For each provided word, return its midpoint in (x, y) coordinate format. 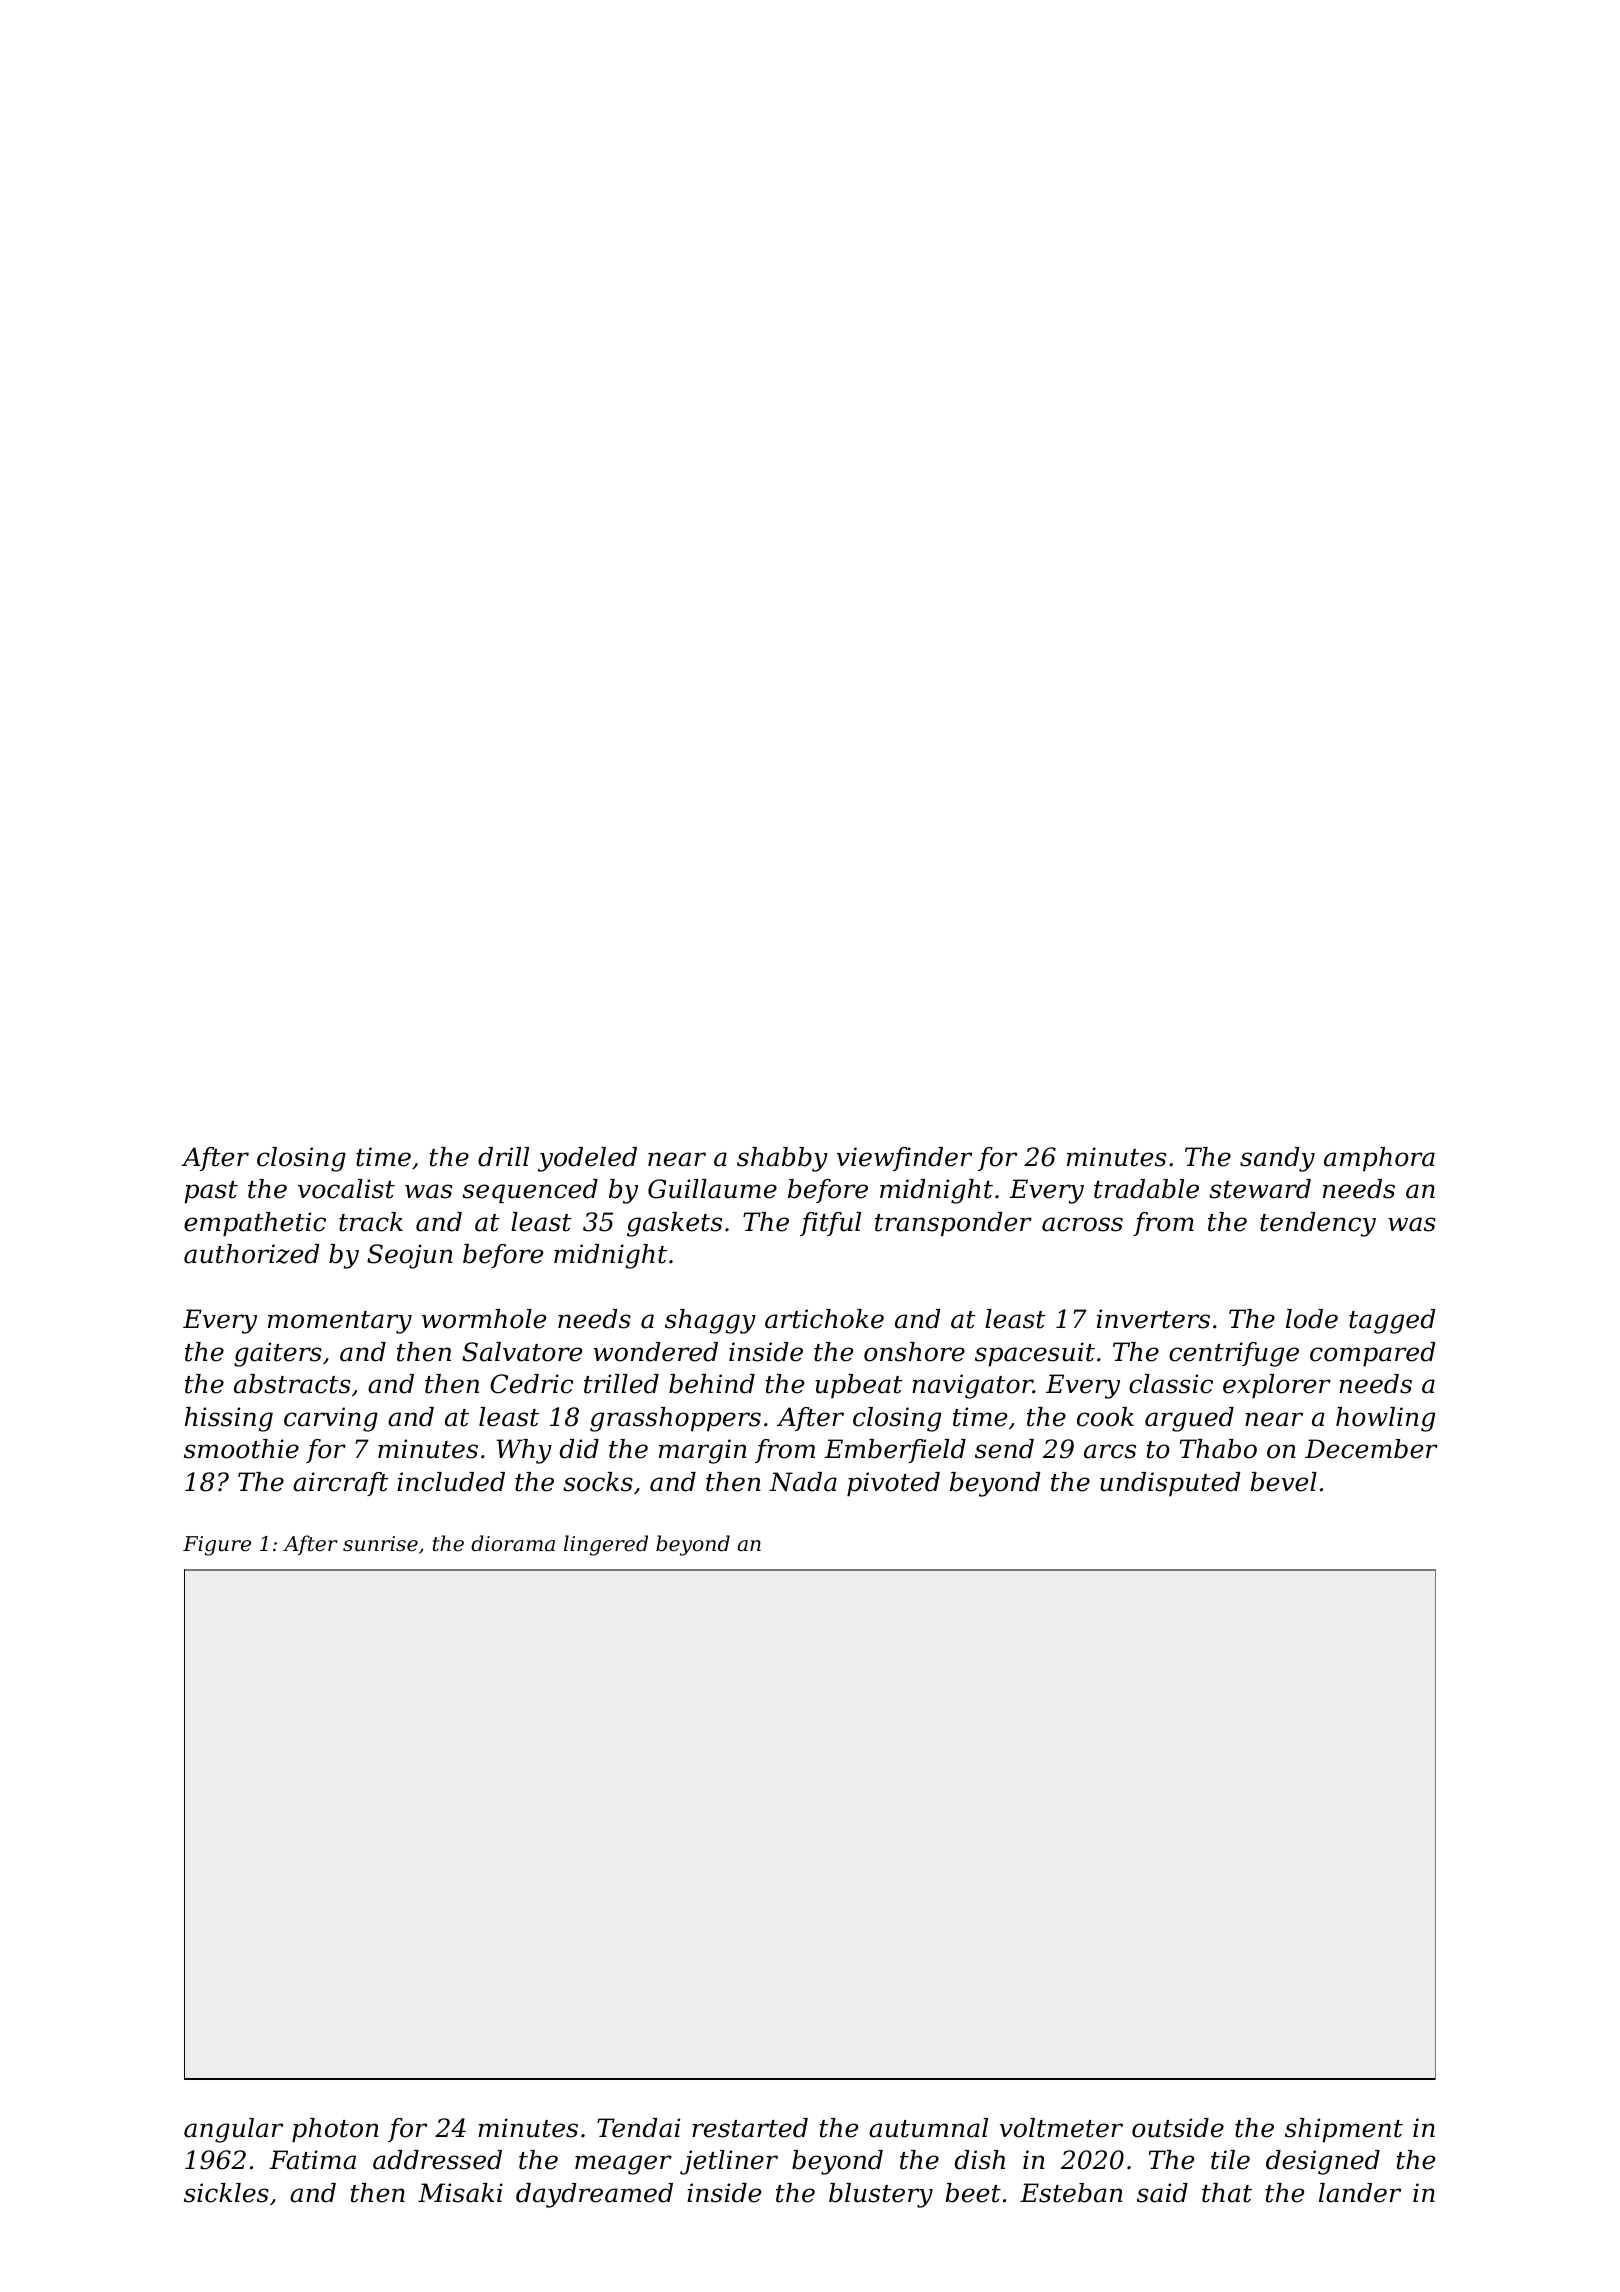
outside (1178, 2128)
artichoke (824, 1319)
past (211, 1192)
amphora (1379, 1159)
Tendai (638, 2128)
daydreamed (594, 2195)
